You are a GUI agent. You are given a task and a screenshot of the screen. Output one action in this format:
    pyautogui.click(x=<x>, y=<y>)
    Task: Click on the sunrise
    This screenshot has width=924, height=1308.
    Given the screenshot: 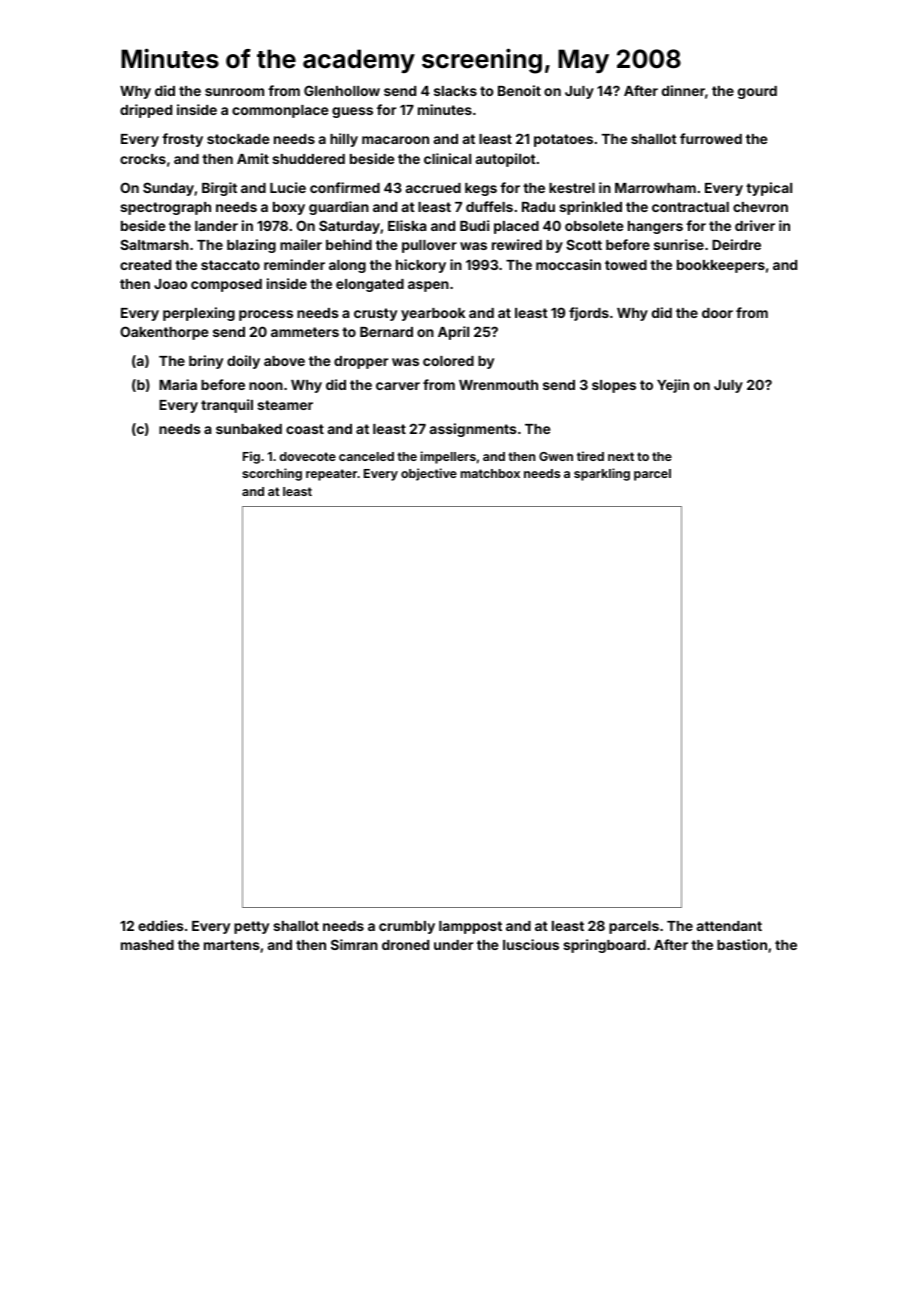 What is the action you would take?
    pyautogui.click(x=679, y=244)
